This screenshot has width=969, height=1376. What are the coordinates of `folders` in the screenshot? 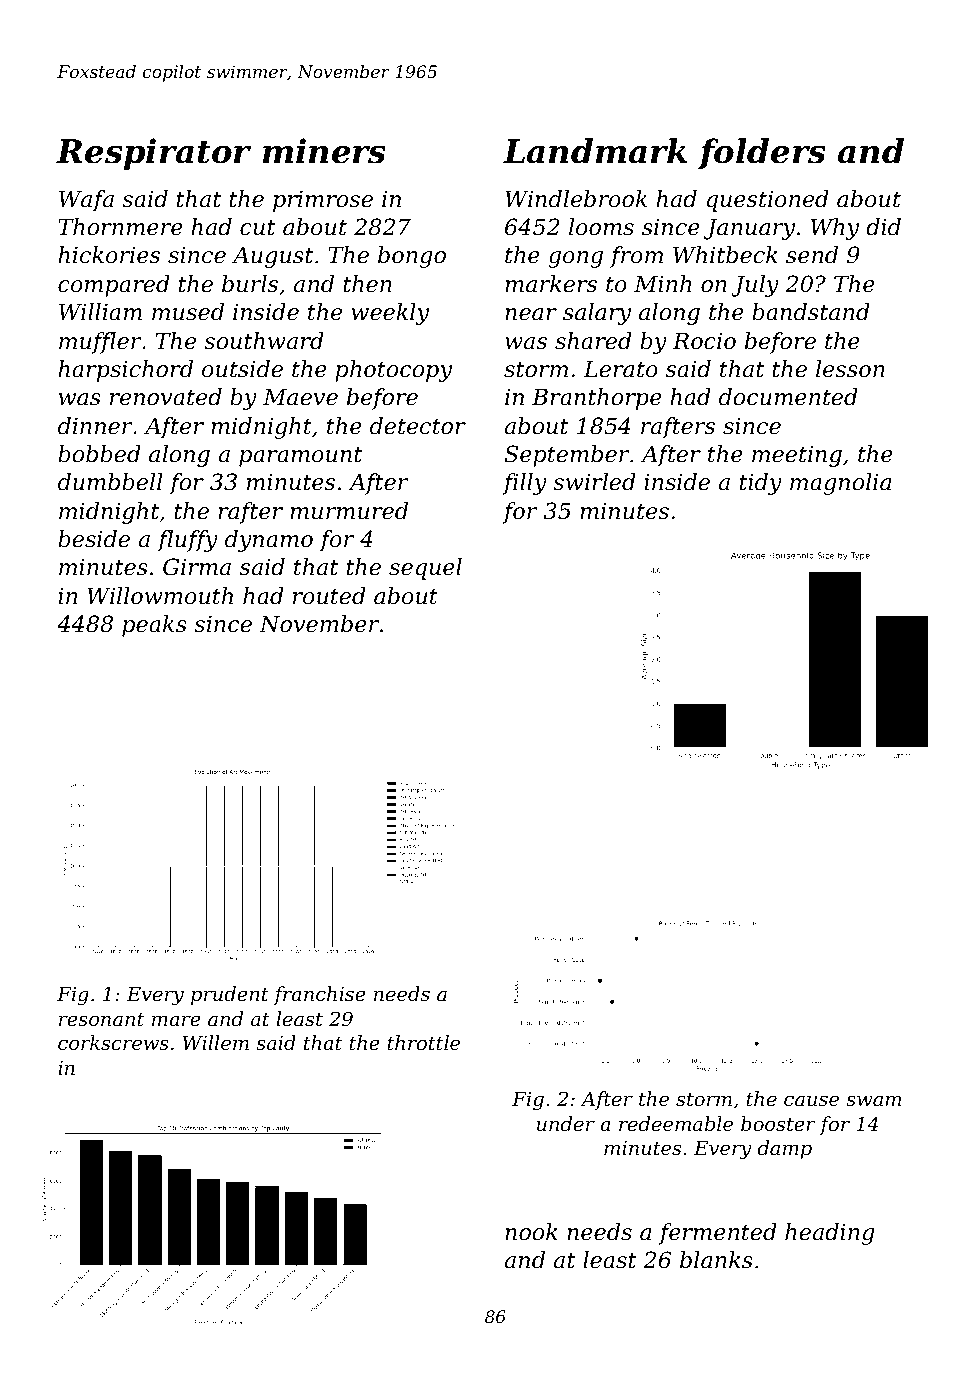 It's located at (762, 153).
